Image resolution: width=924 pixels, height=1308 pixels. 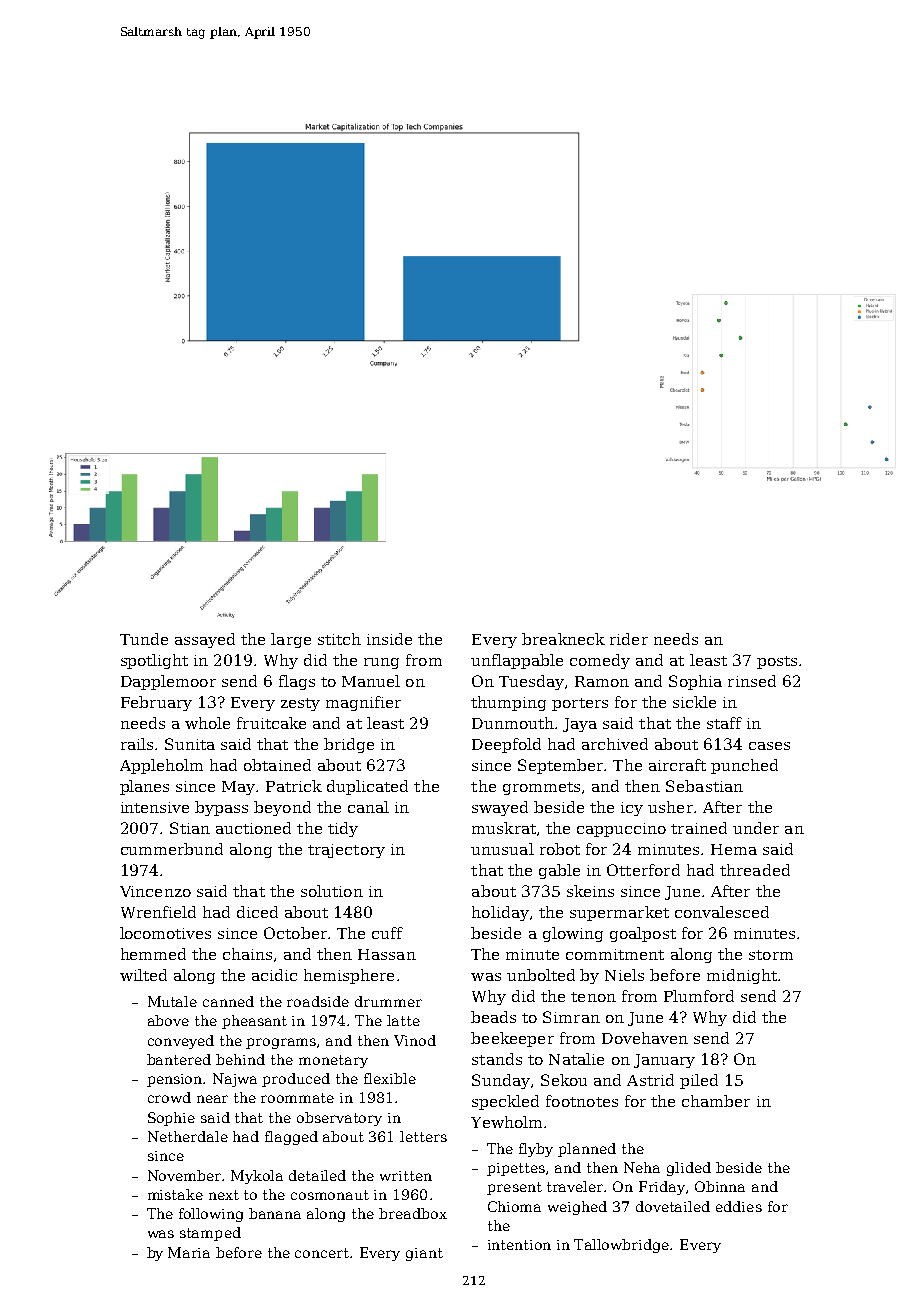 What do you see at coordinates (137, 744) in the page?
I see `rails` at bounding box center [137, 744].
